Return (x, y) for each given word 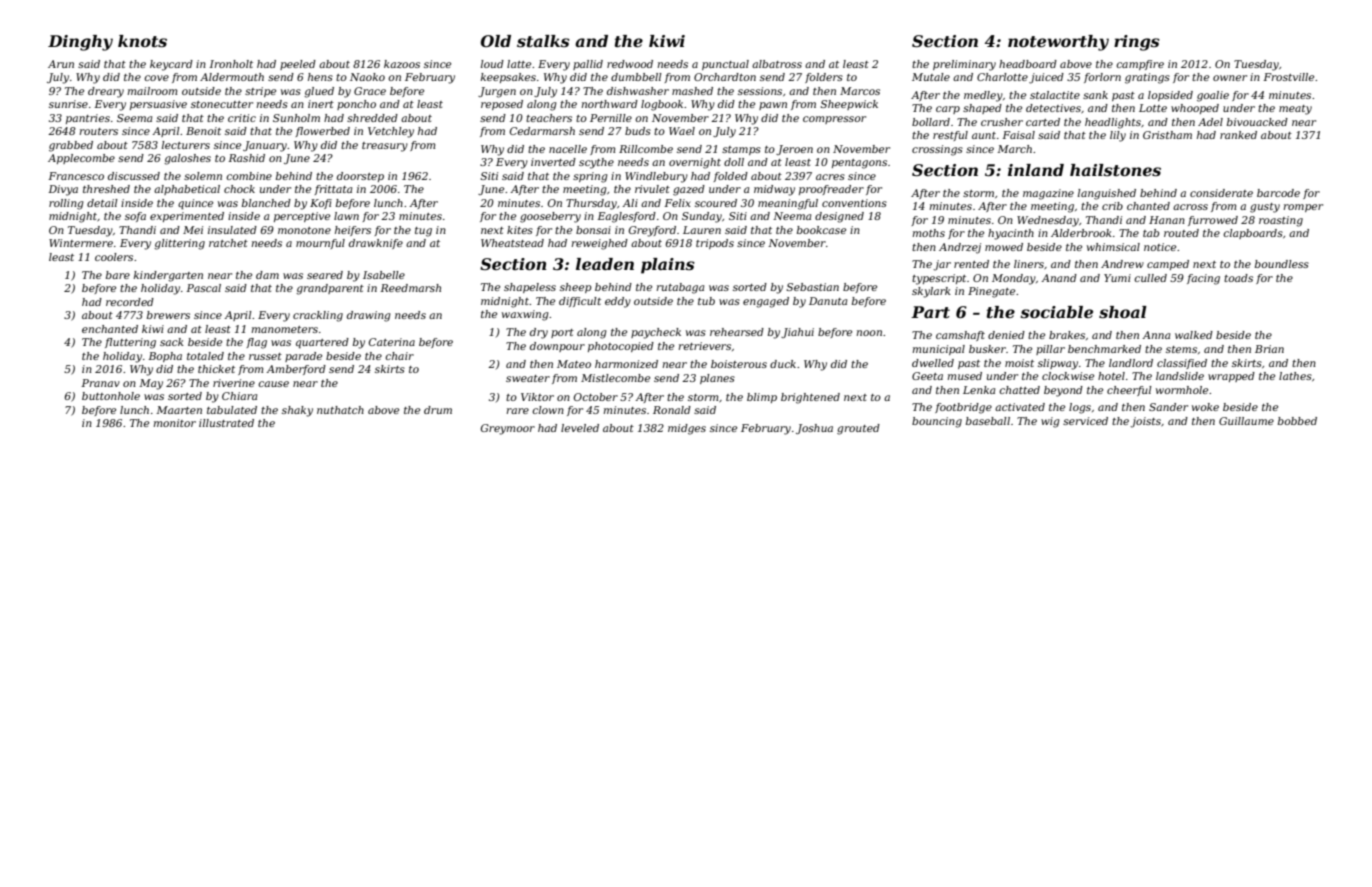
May (151, 384)
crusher (1002, 122)
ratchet (228, 243)
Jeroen (794, 150)
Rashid (246, 158)
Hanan (1167, 220)
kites (520, 230)
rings (1137, 43)
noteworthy (1058, 43)
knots (142, 41)
